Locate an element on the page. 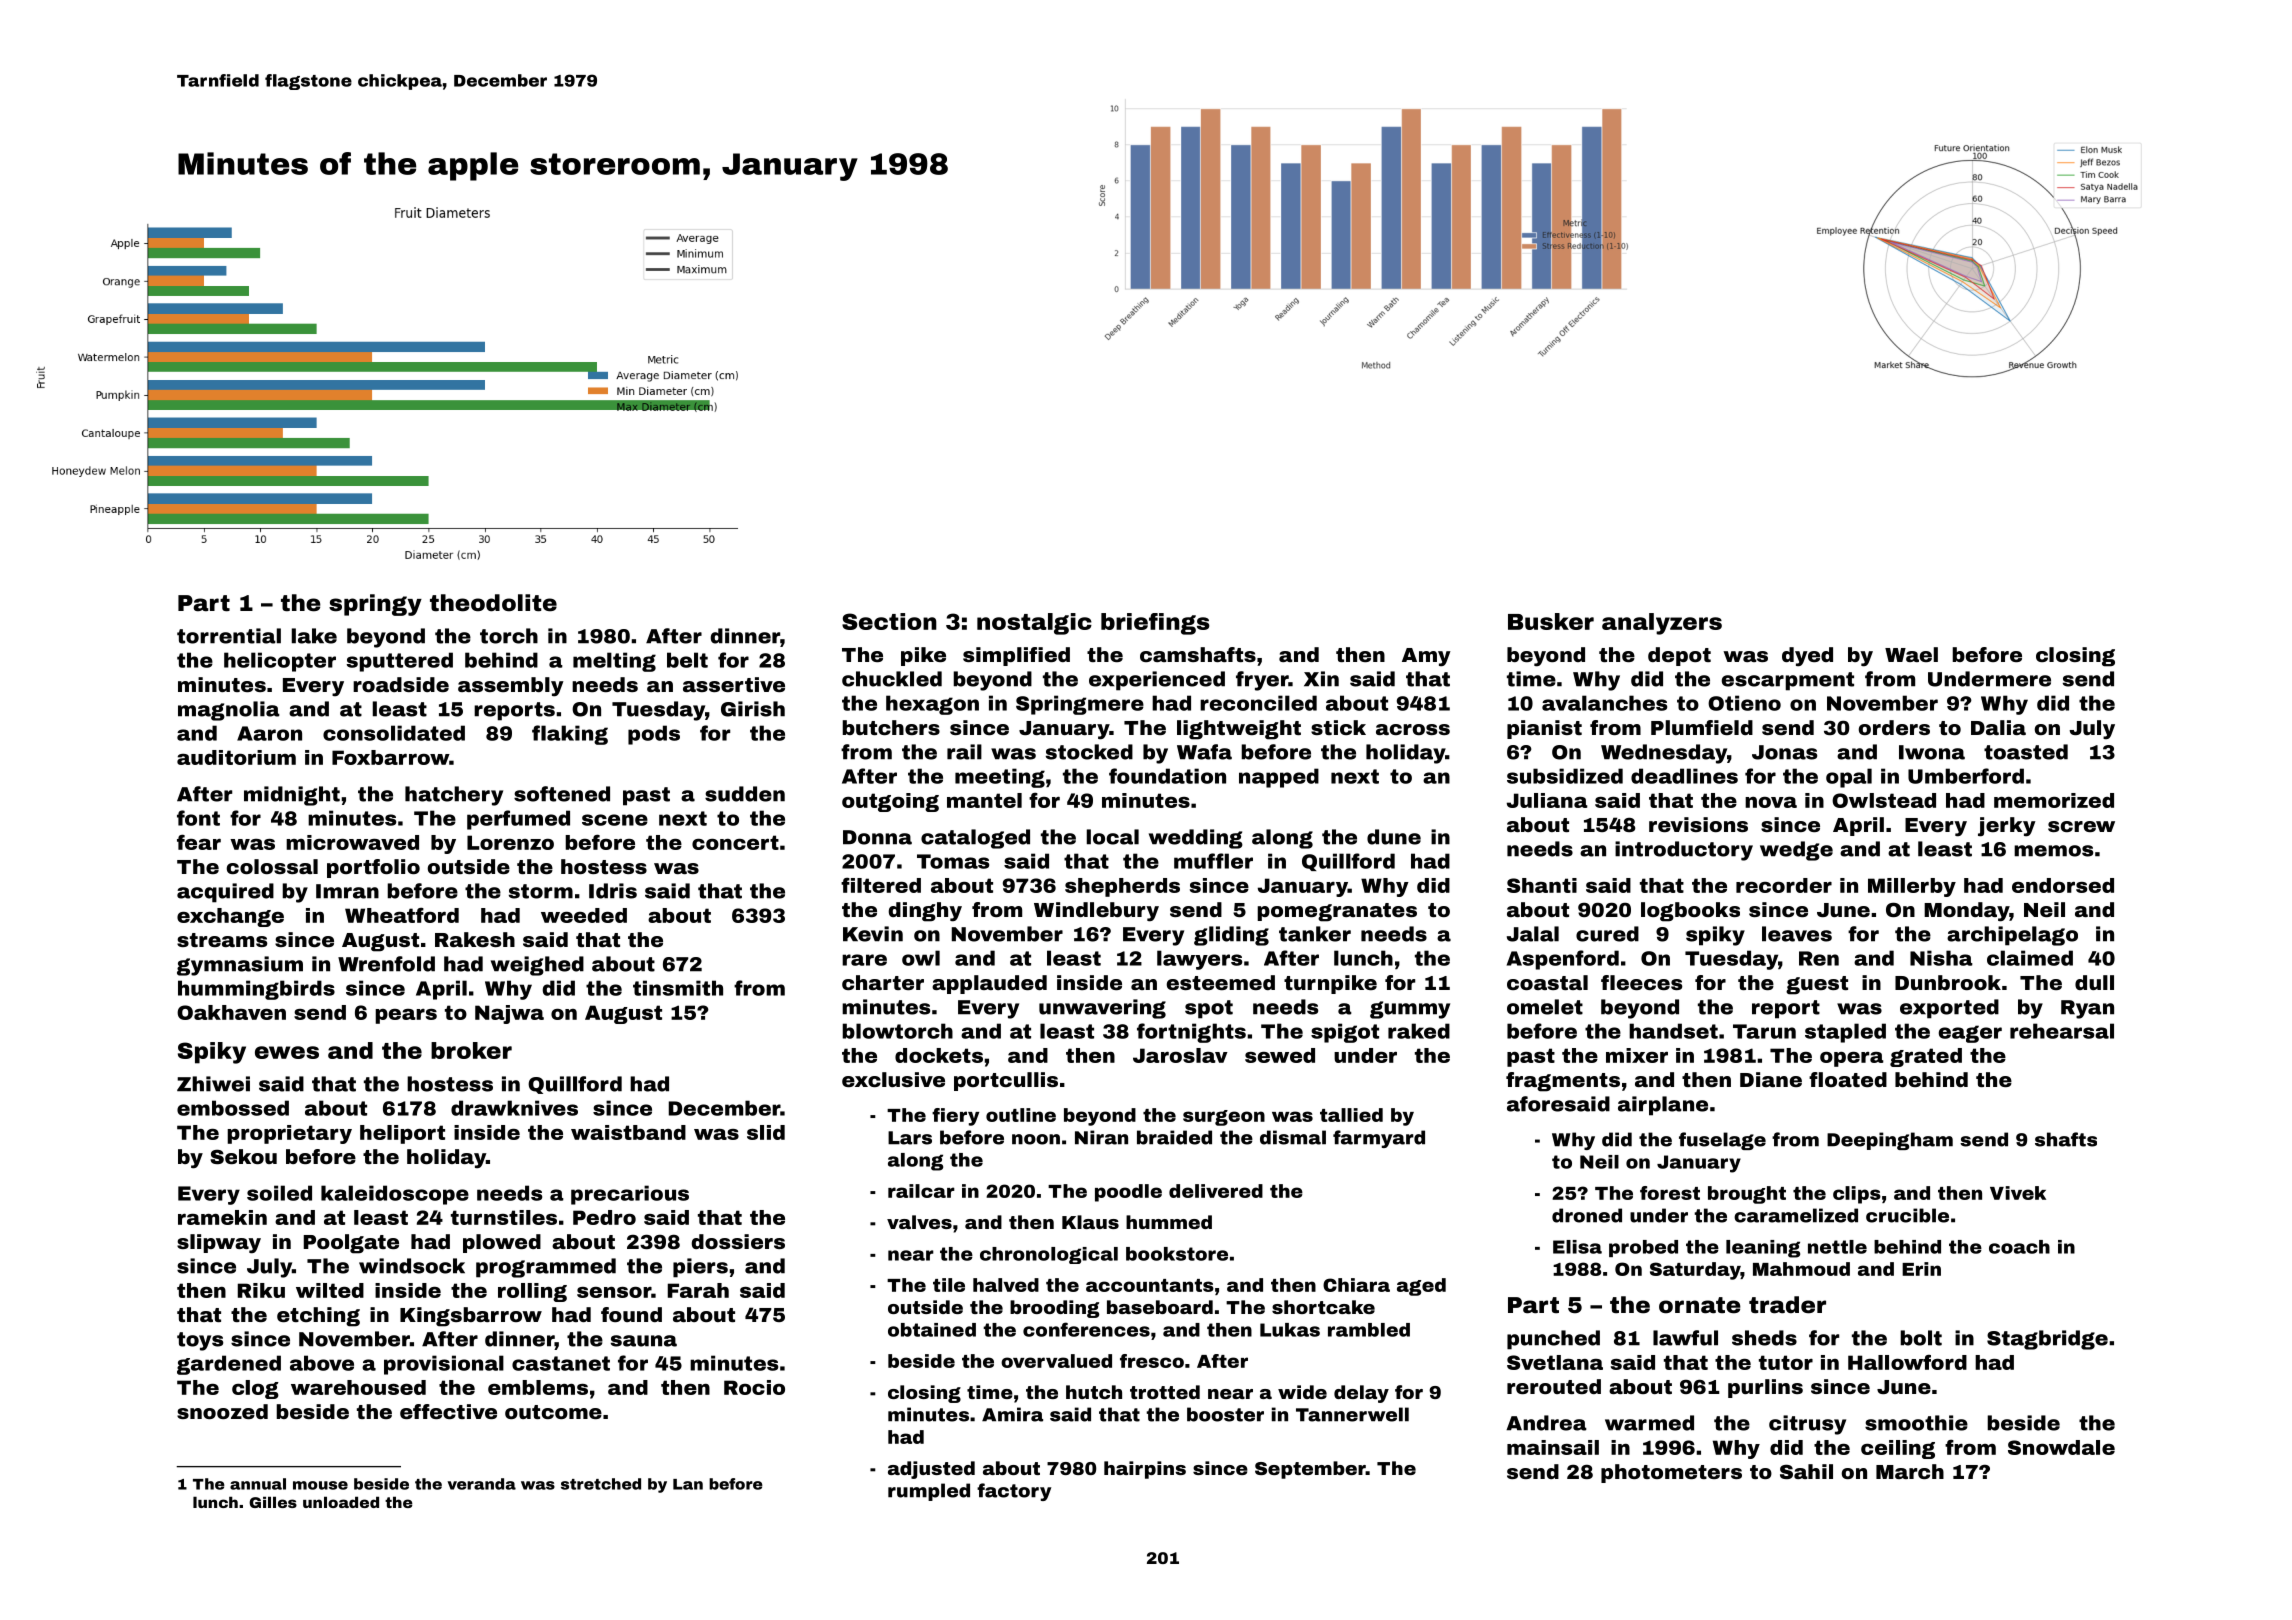  font is located at coordinates (198, 818).
